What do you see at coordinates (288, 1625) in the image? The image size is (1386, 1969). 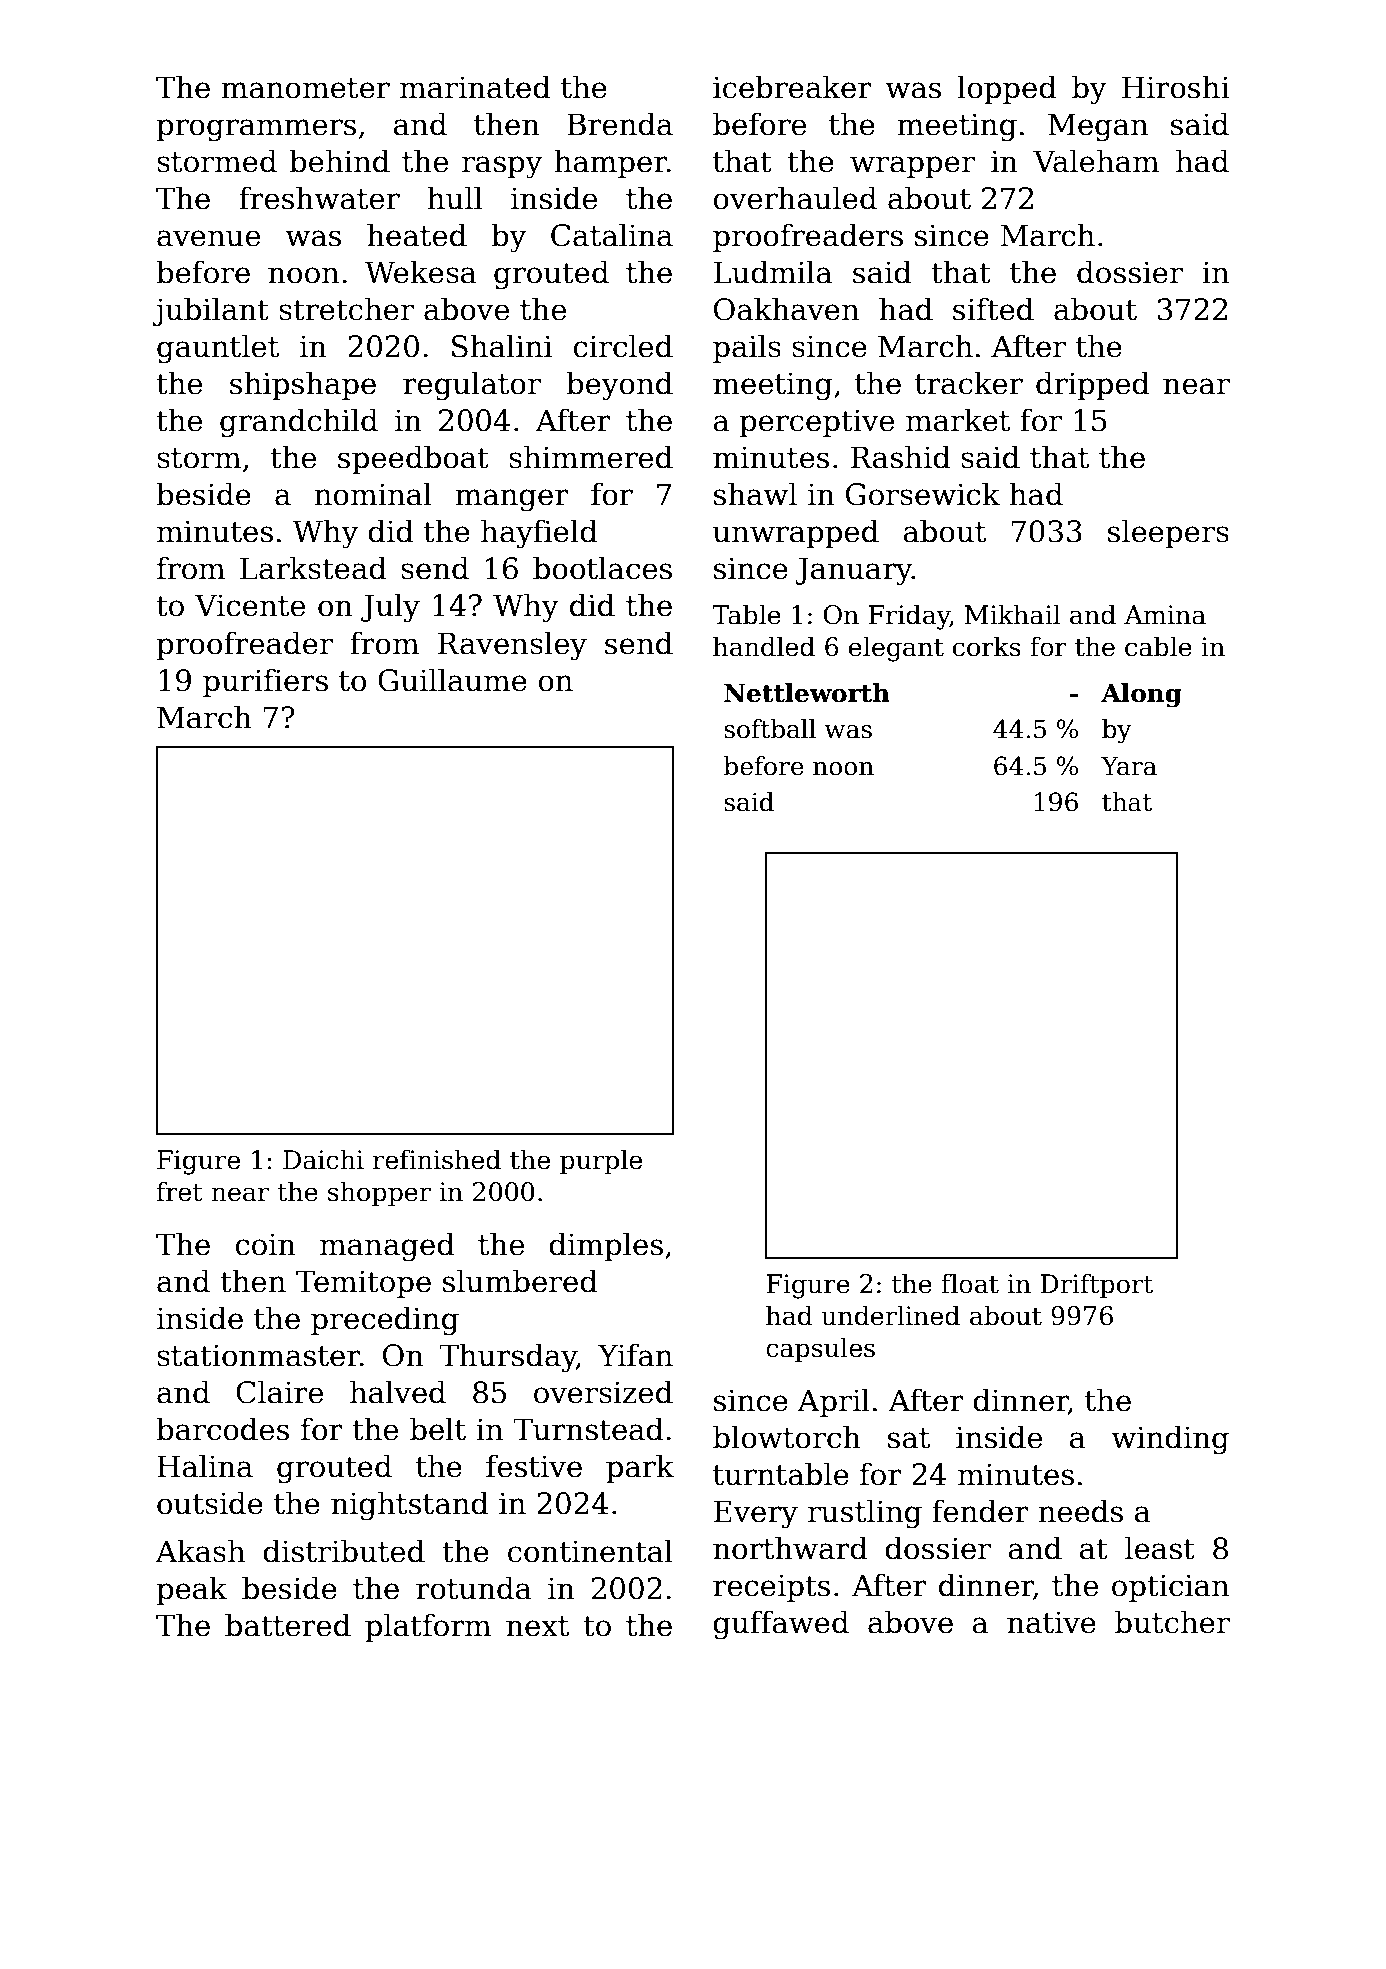 I see `battered` at bounding box center [288, 1625].
